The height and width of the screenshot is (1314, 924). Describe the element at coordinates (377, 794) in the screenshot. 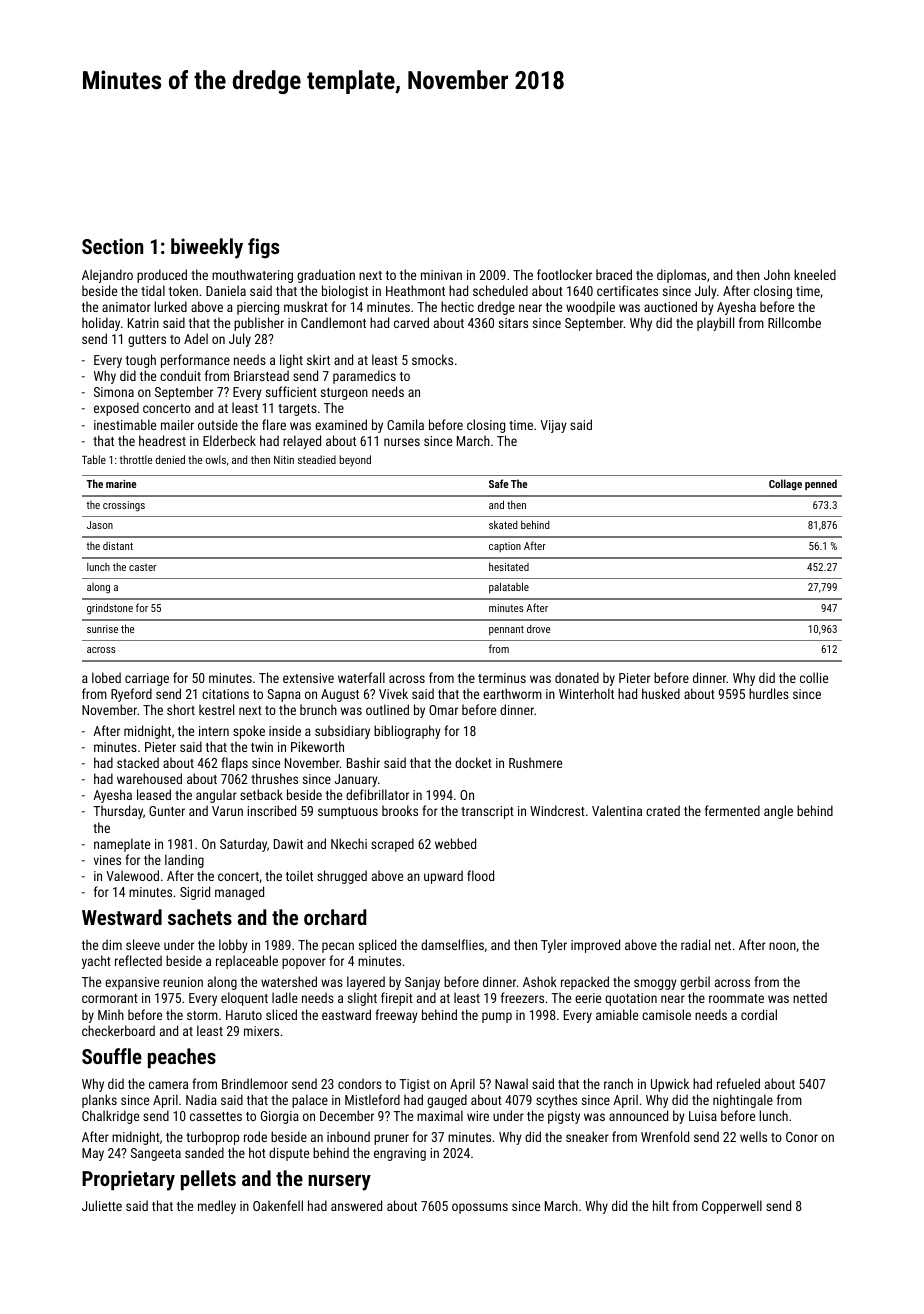

I see `defibrillator` at that location.
